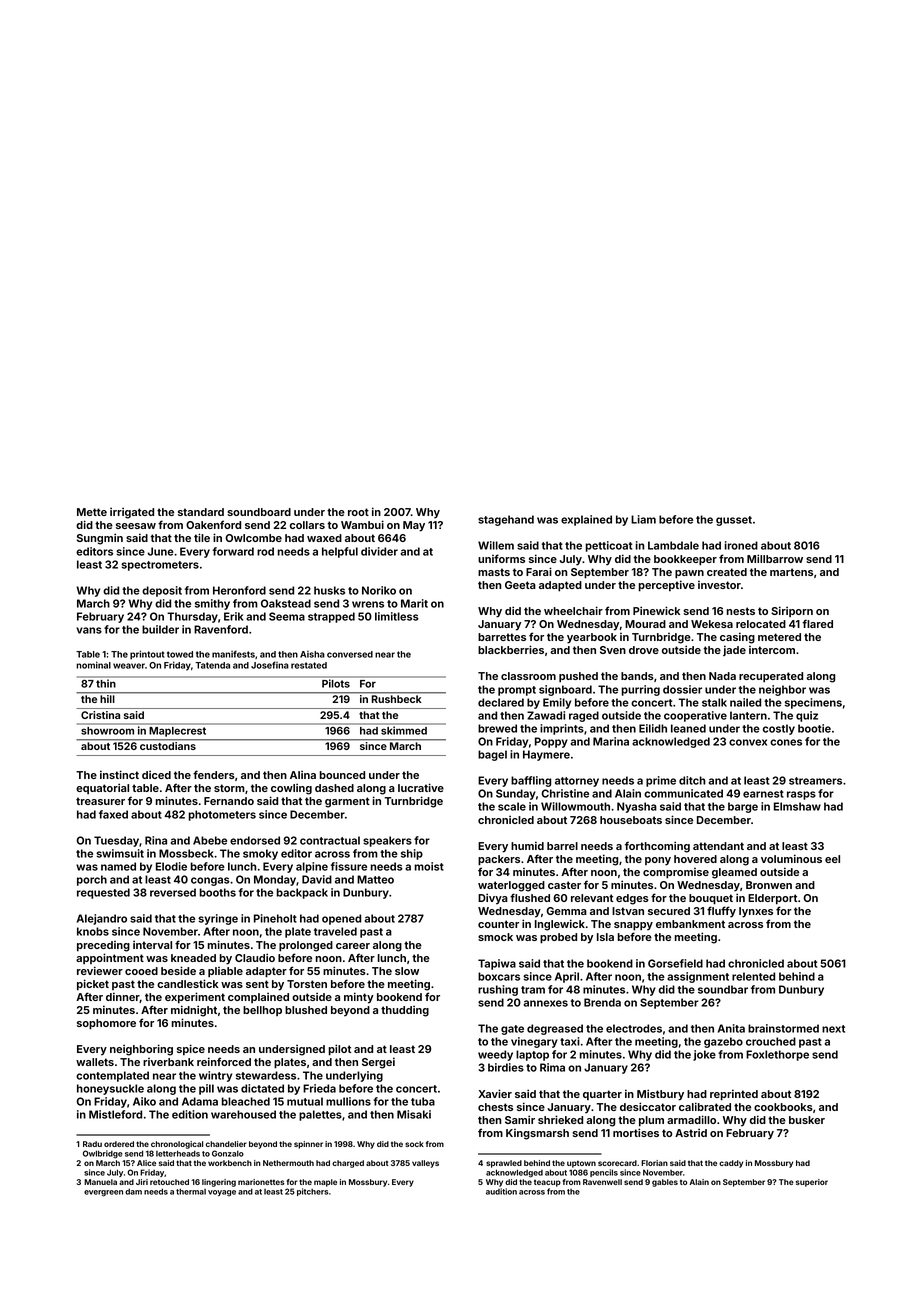  What do you see at coordinates (812, 1183) in the document?
I see `superior` at bounding box center [812, 1183].
